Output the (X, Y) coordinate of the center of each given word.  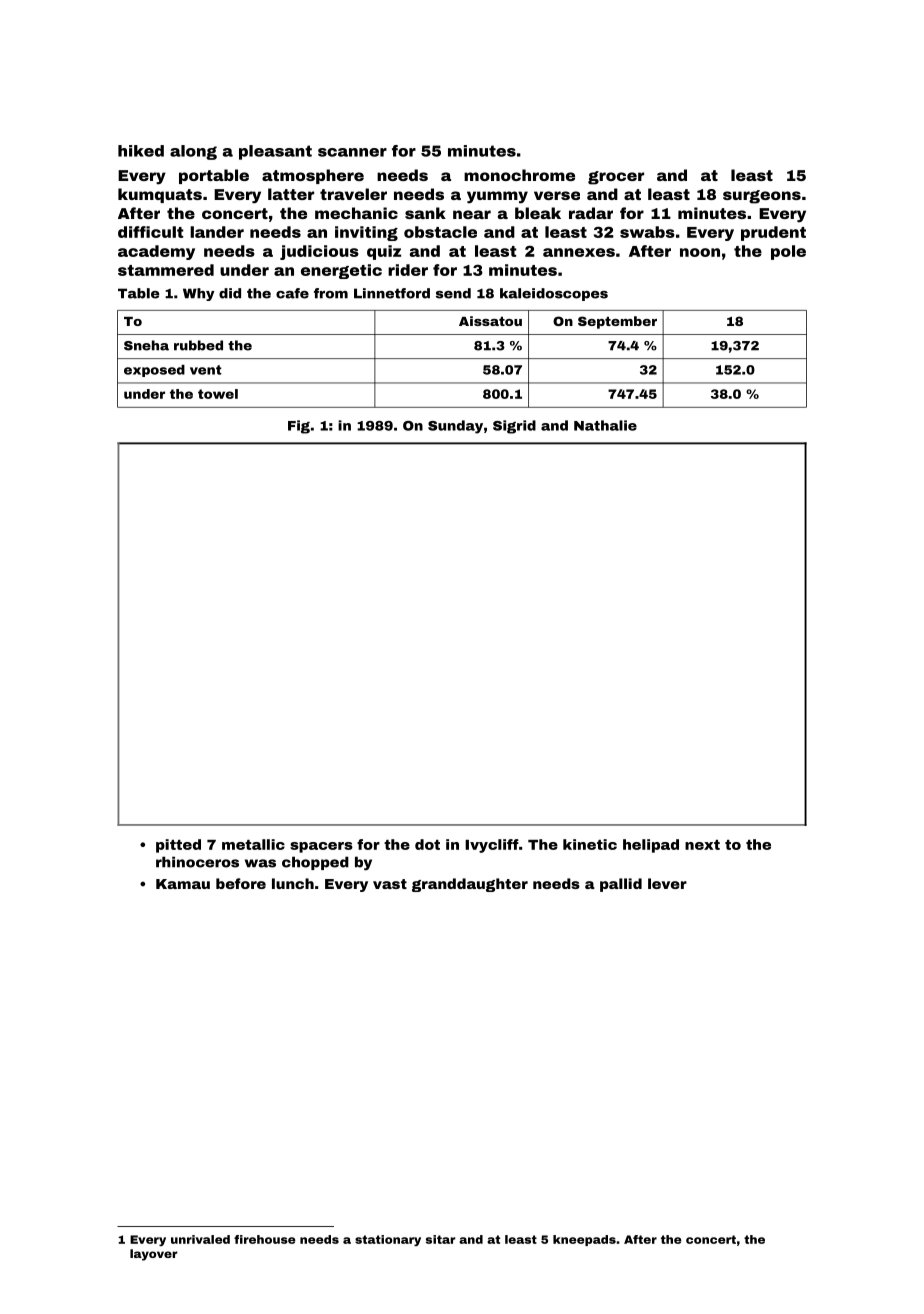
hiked (141, 151)
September (617, 322)
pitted (178, 846)
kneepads (584, 1240)
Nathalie (605, 425)
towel (218, 394)
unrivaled (200, 1239)
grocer (616, 178)
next (702, 845)
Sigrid (514, 427)
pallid (621, 885)
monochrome (519, 175)
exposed (154, 371)
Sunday (455, 427)
